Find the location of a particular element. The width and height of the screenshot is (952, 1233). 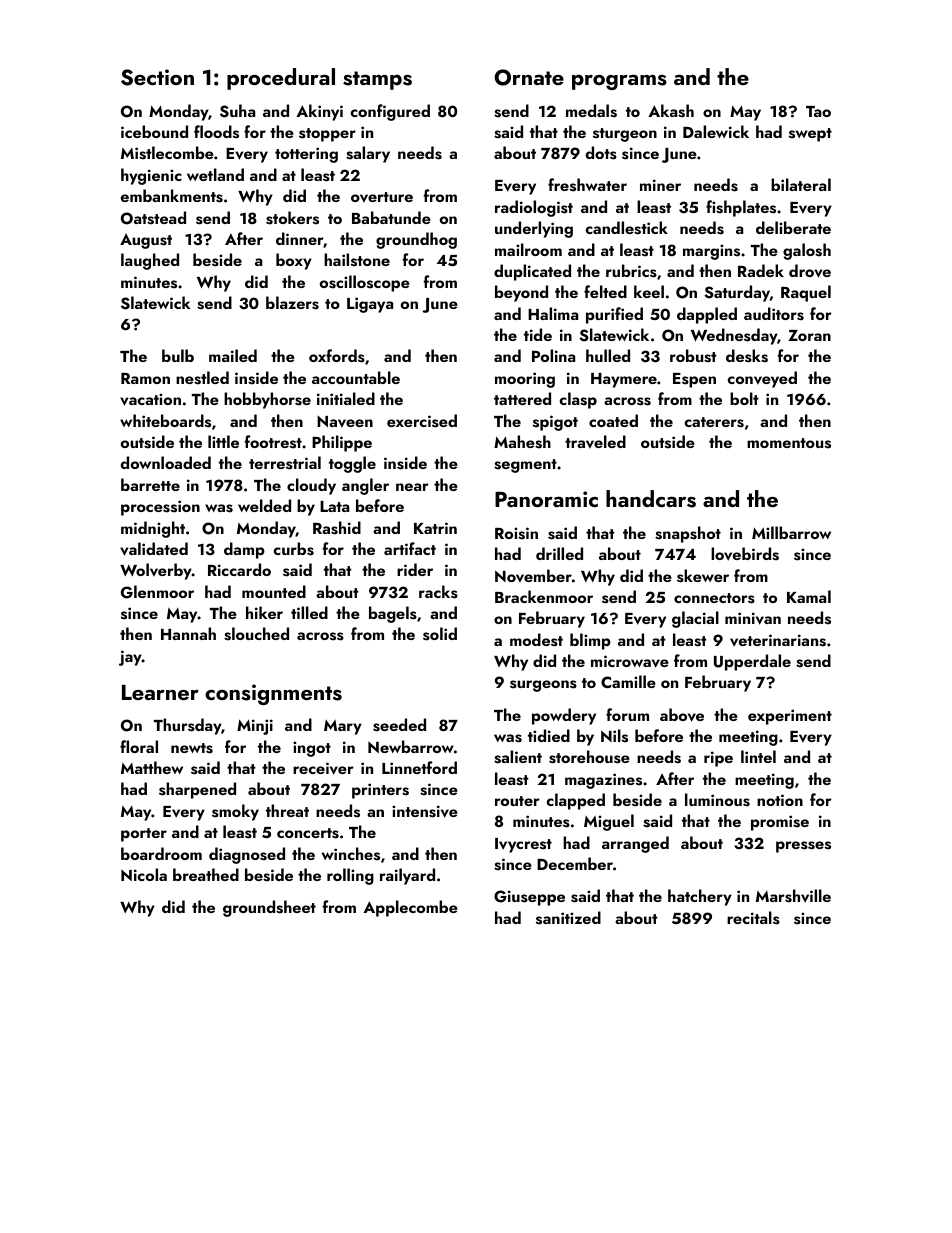

Dalewick is located at coordinates (716, 131).
